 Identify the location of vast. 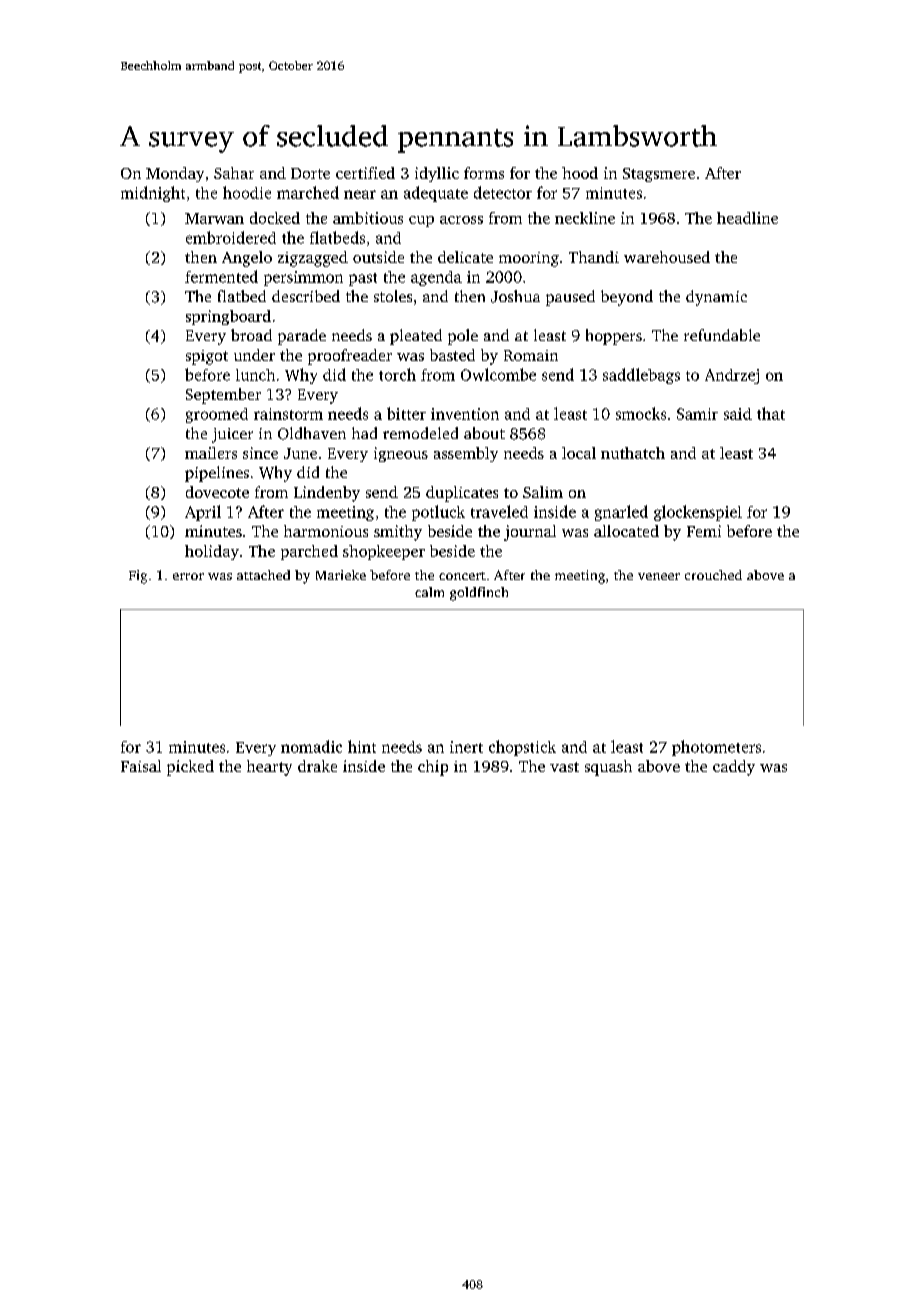
(564, 767).
